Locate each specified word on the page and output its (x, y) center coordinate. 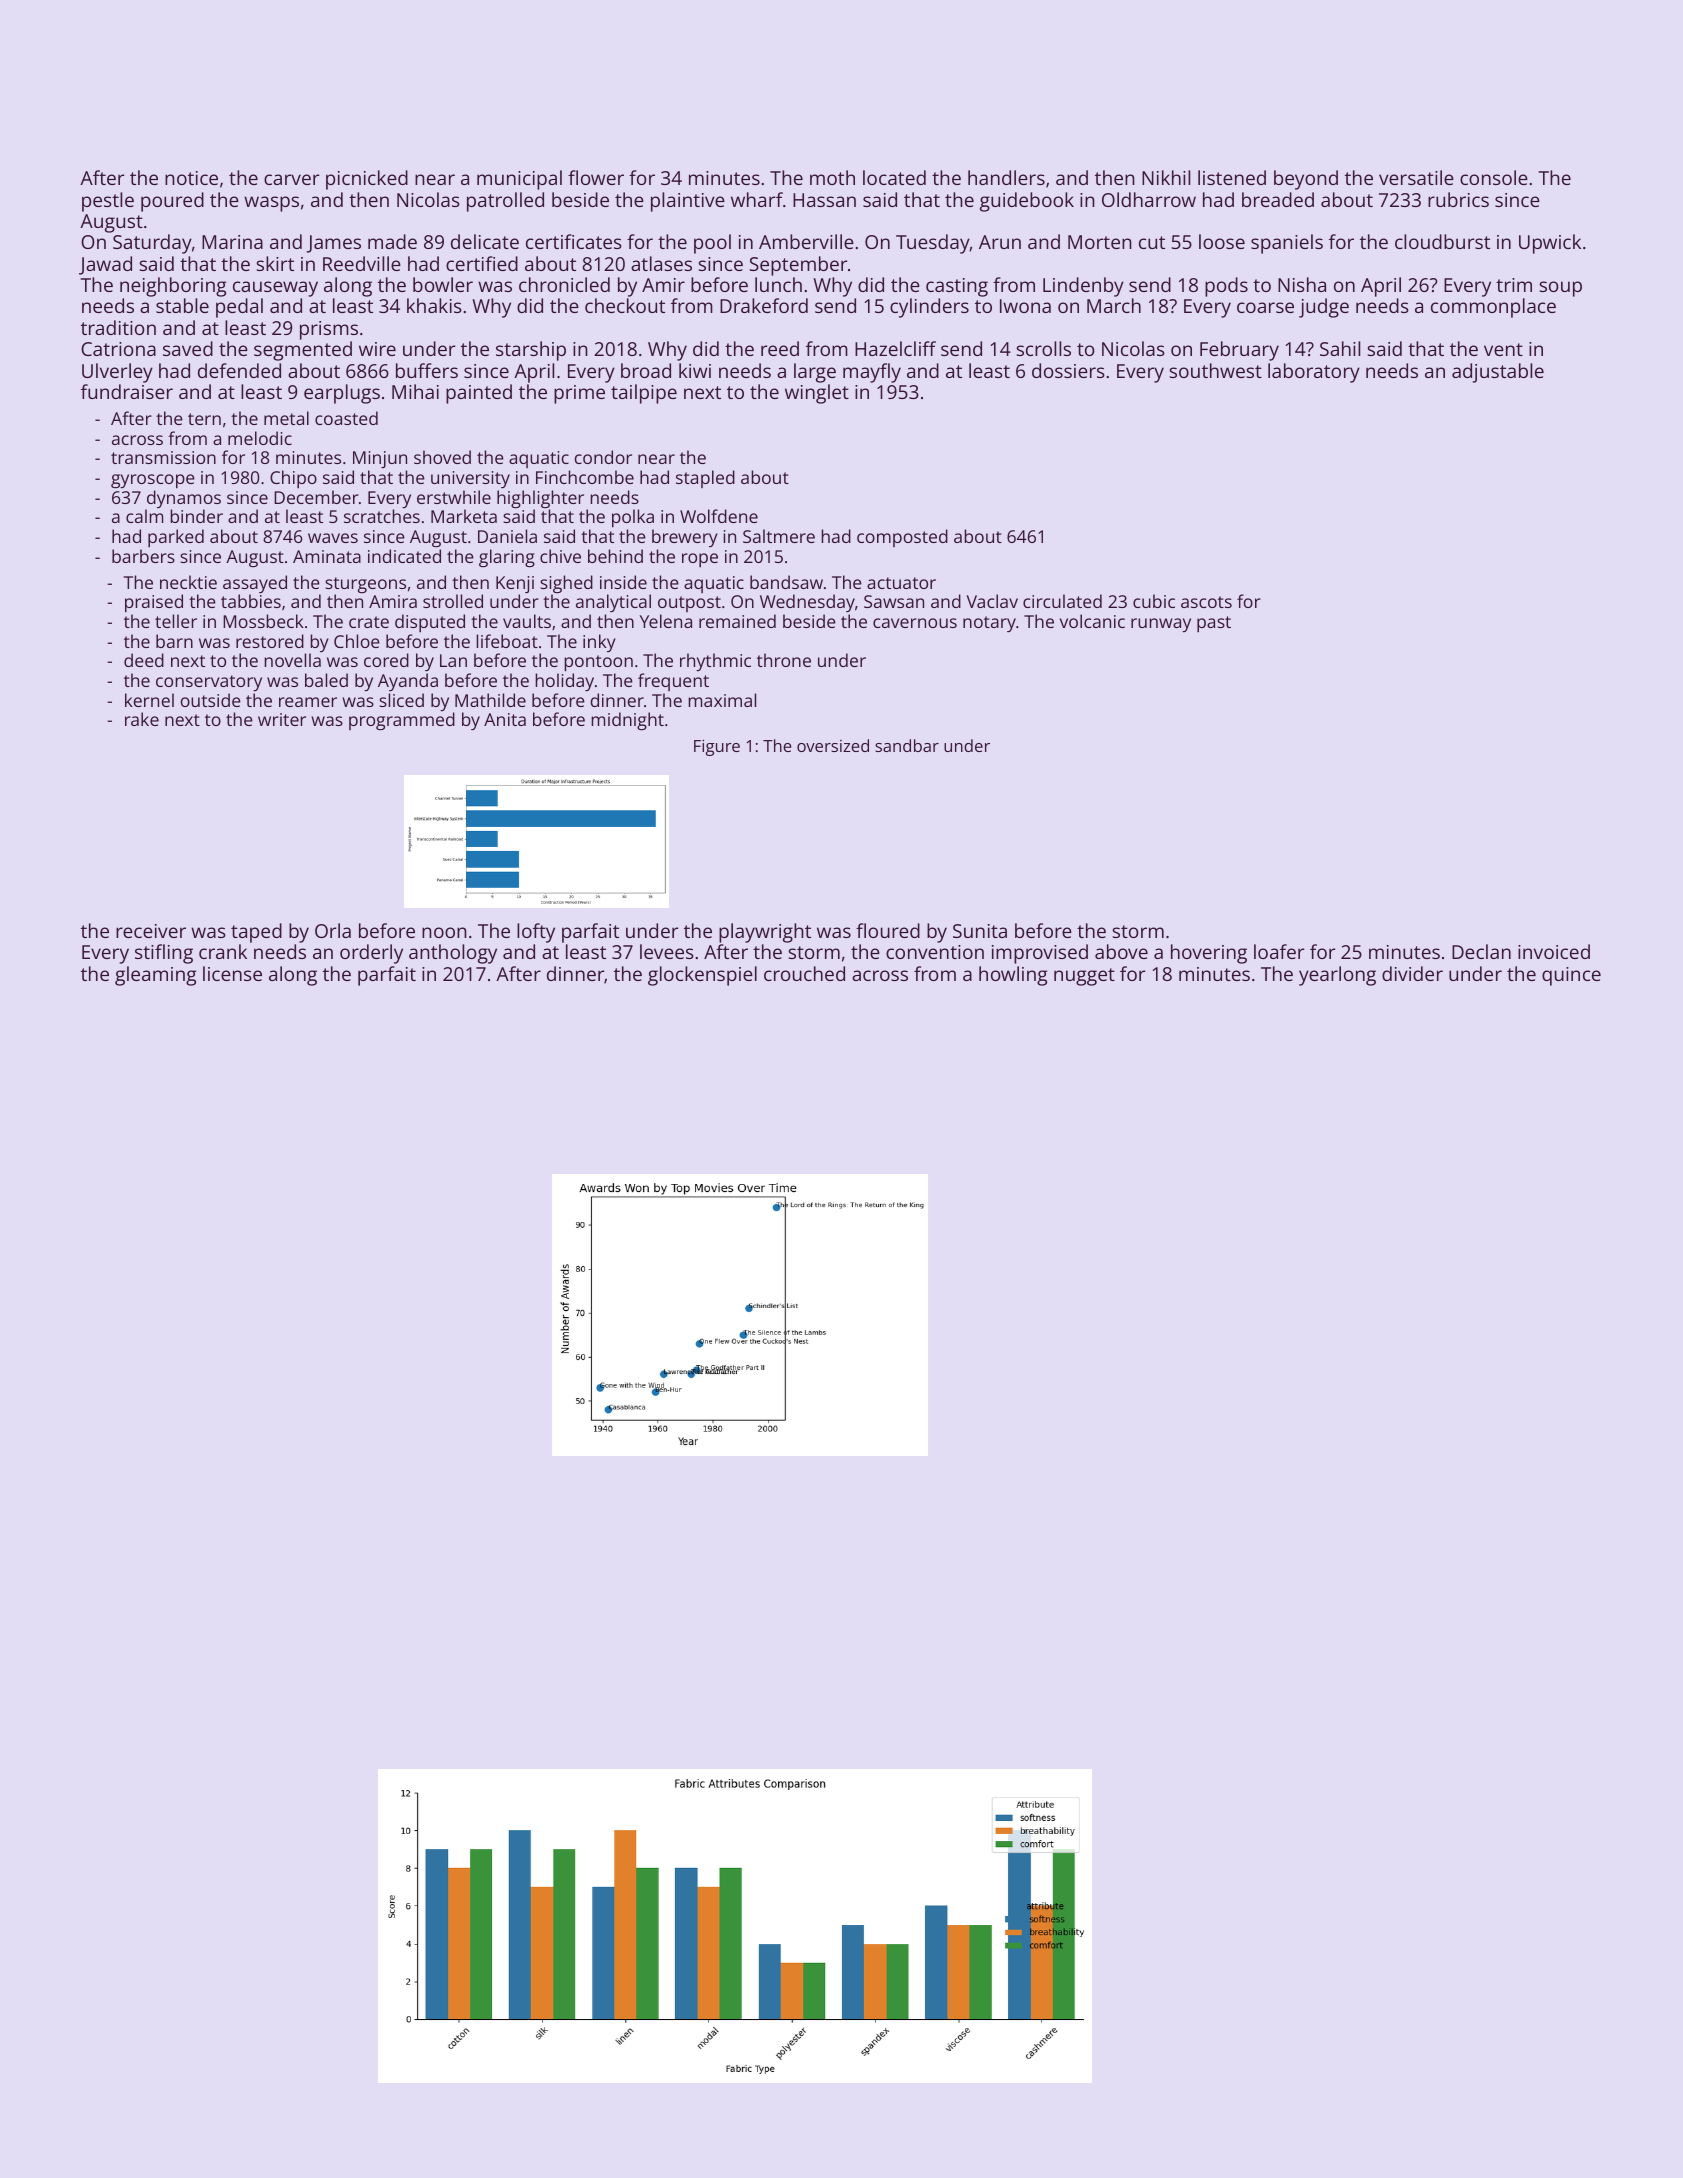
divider (1412, 973)
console (1494, 177)
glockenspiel (702, 976)
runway (1161, 625)
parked (176, 538)
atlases (661, 263)
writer (282, 719)
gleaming (155, 976)
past (1214, 624)
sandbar (907, 745)
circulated (1062, 601)
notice (191, 178)
